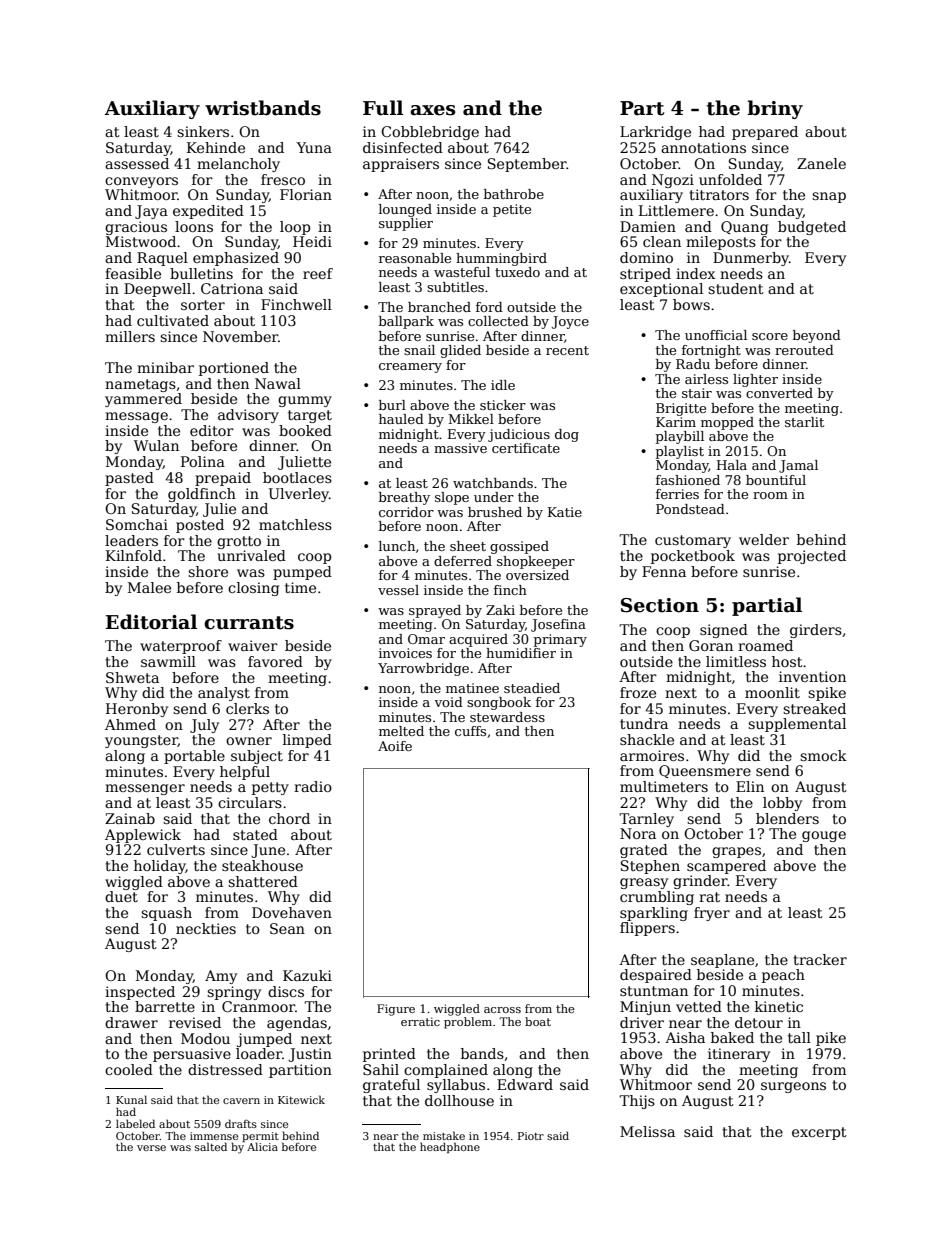 The image size is (952, 1233). Describe the element at coordinates (240, 336) in the screenshot. I see `November` at that location.
